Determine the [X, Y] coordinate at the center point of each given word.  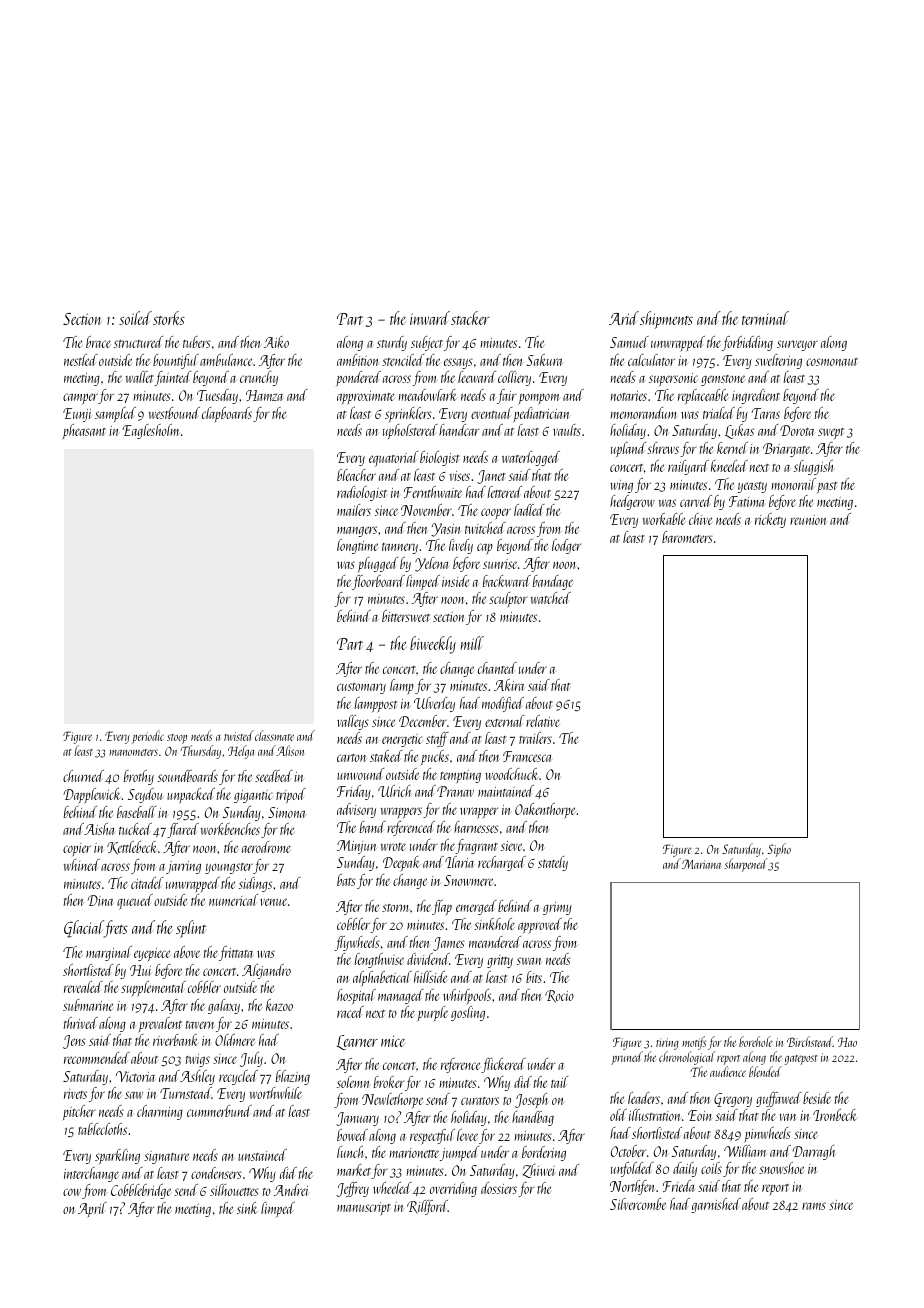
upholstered [410, 432]
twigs [197, 1060]
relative [543, 721]
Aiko [276, 342]
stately [553, 863]
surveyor [797, 345]
